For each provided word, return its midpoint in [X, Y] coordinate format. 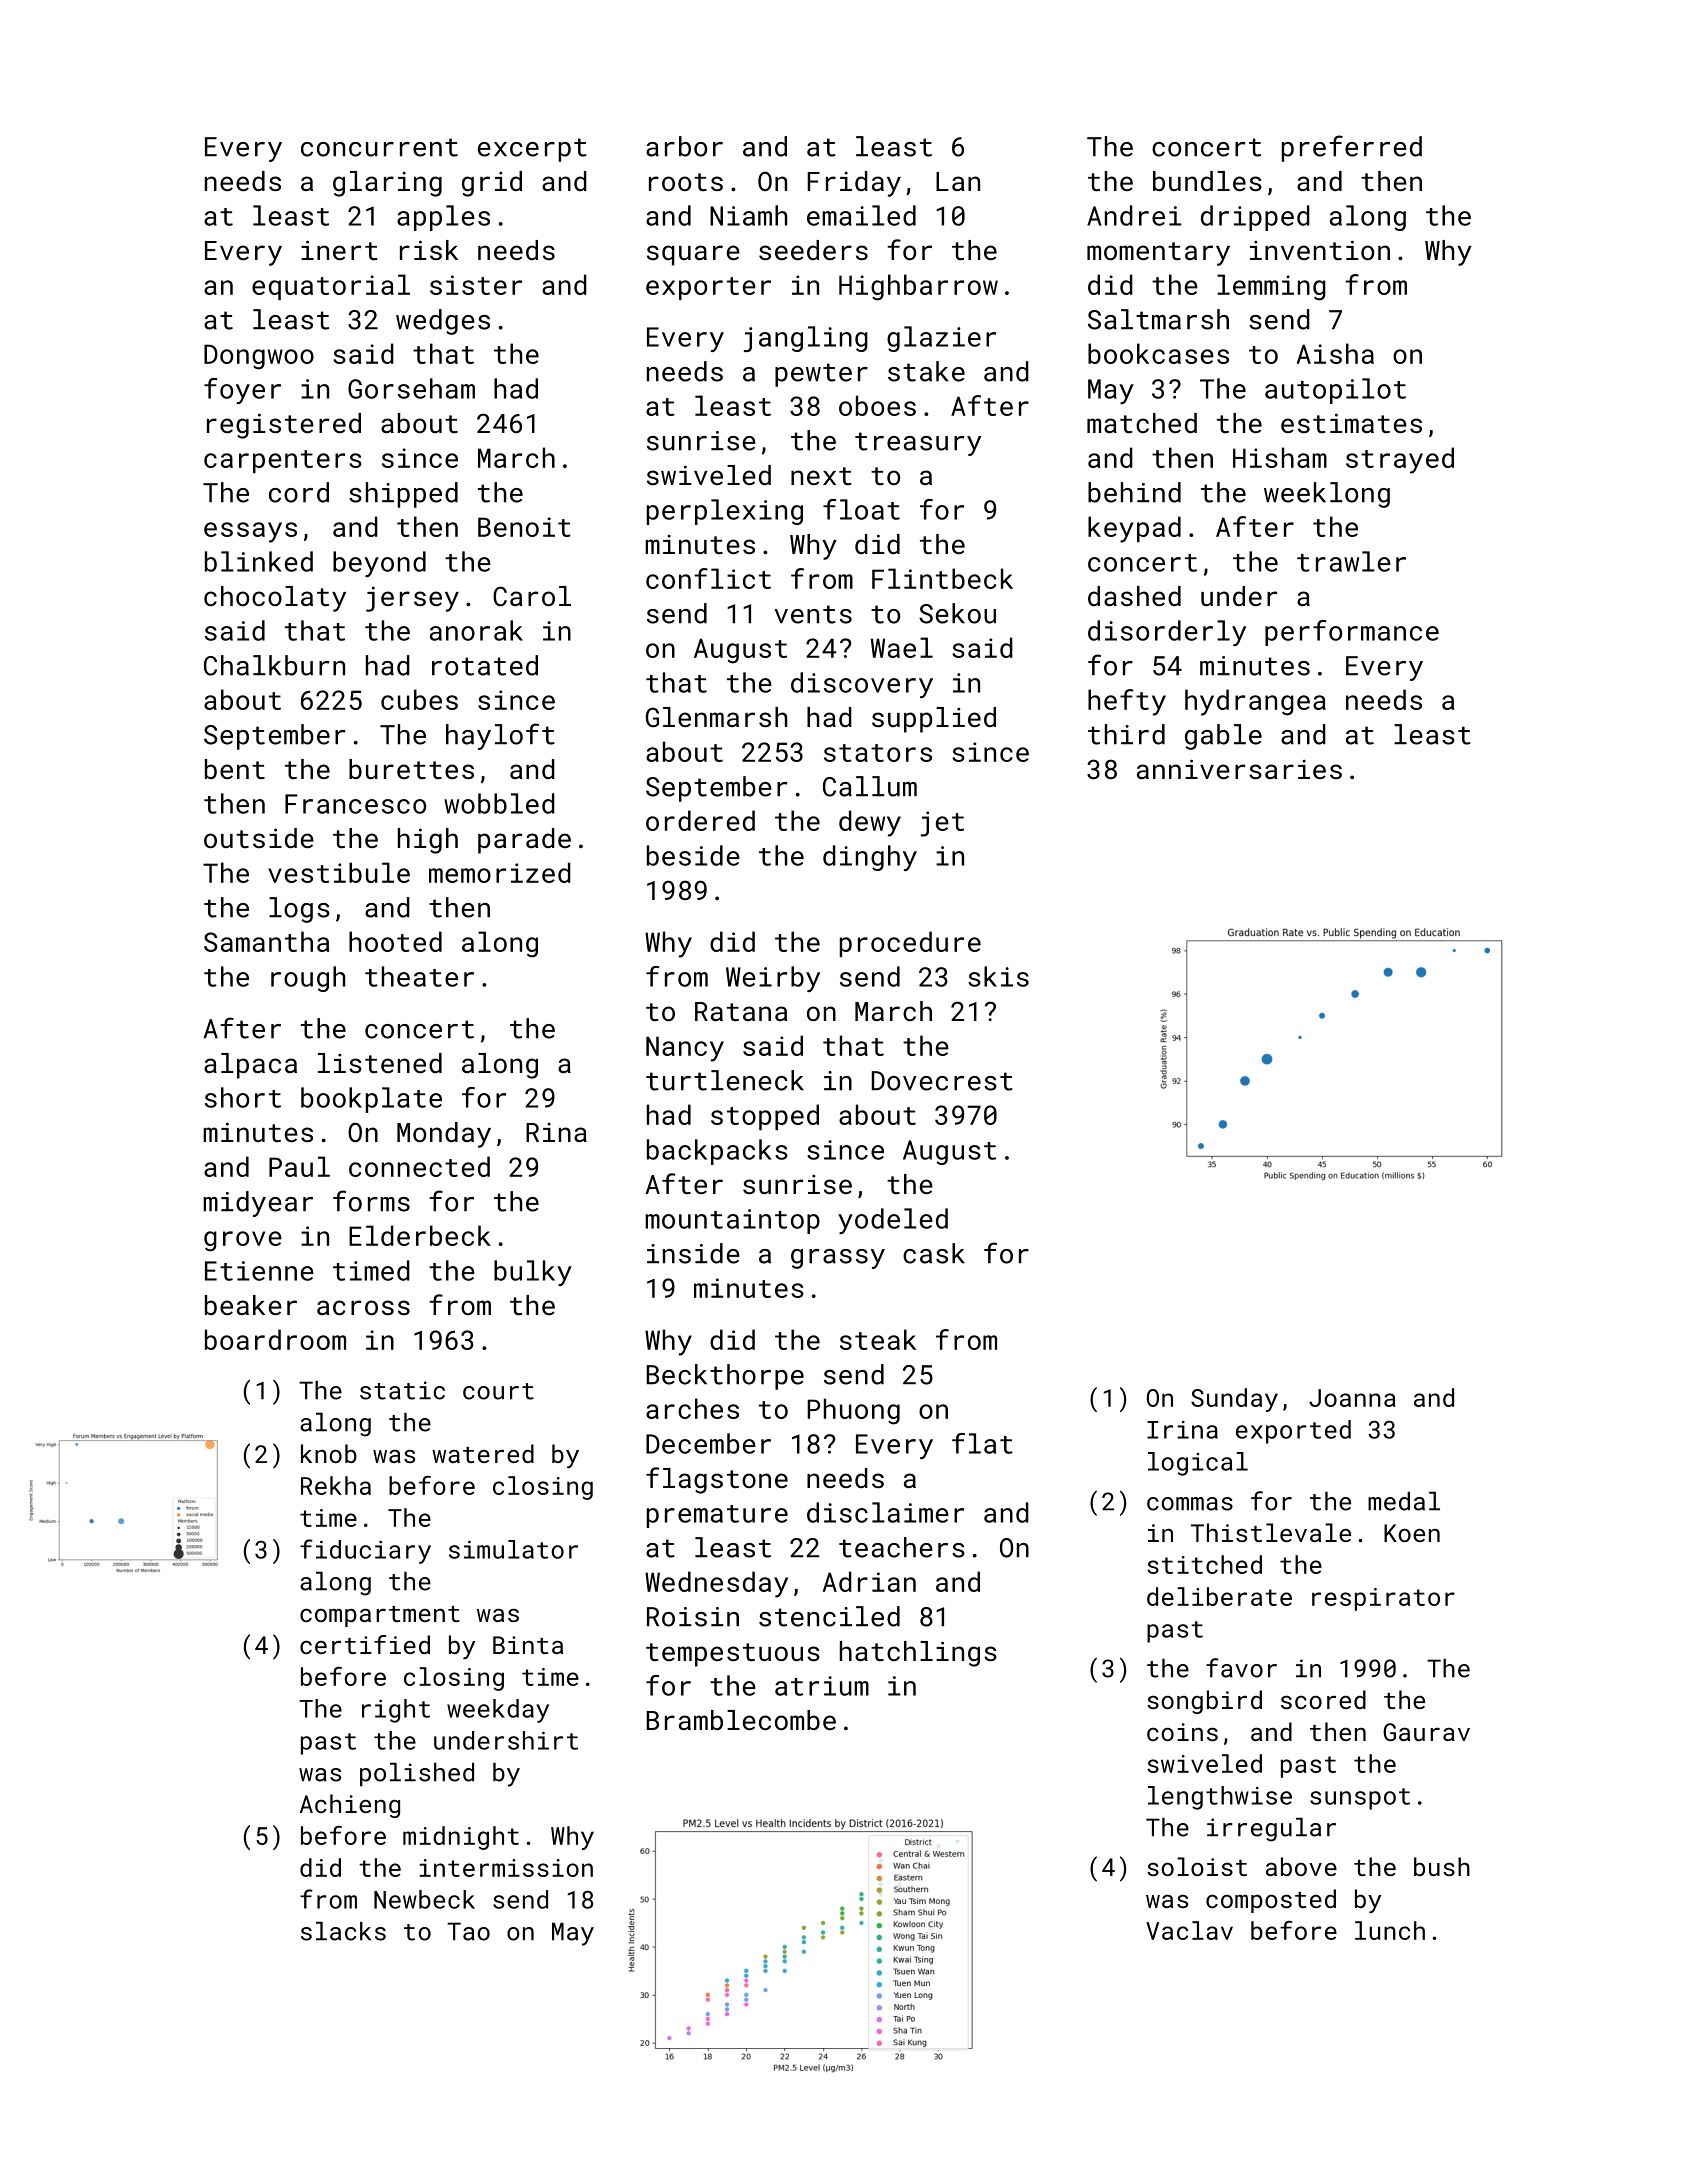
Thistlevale [1271, 1532]
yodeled [893, 1221]
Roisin [693, 1617]
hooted [395, 941]
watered [483, 1453]
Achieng [350, 1806]
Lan [958, 181]
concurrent [379, 147]
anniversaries [1239, 769]
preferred [1352, 148]
